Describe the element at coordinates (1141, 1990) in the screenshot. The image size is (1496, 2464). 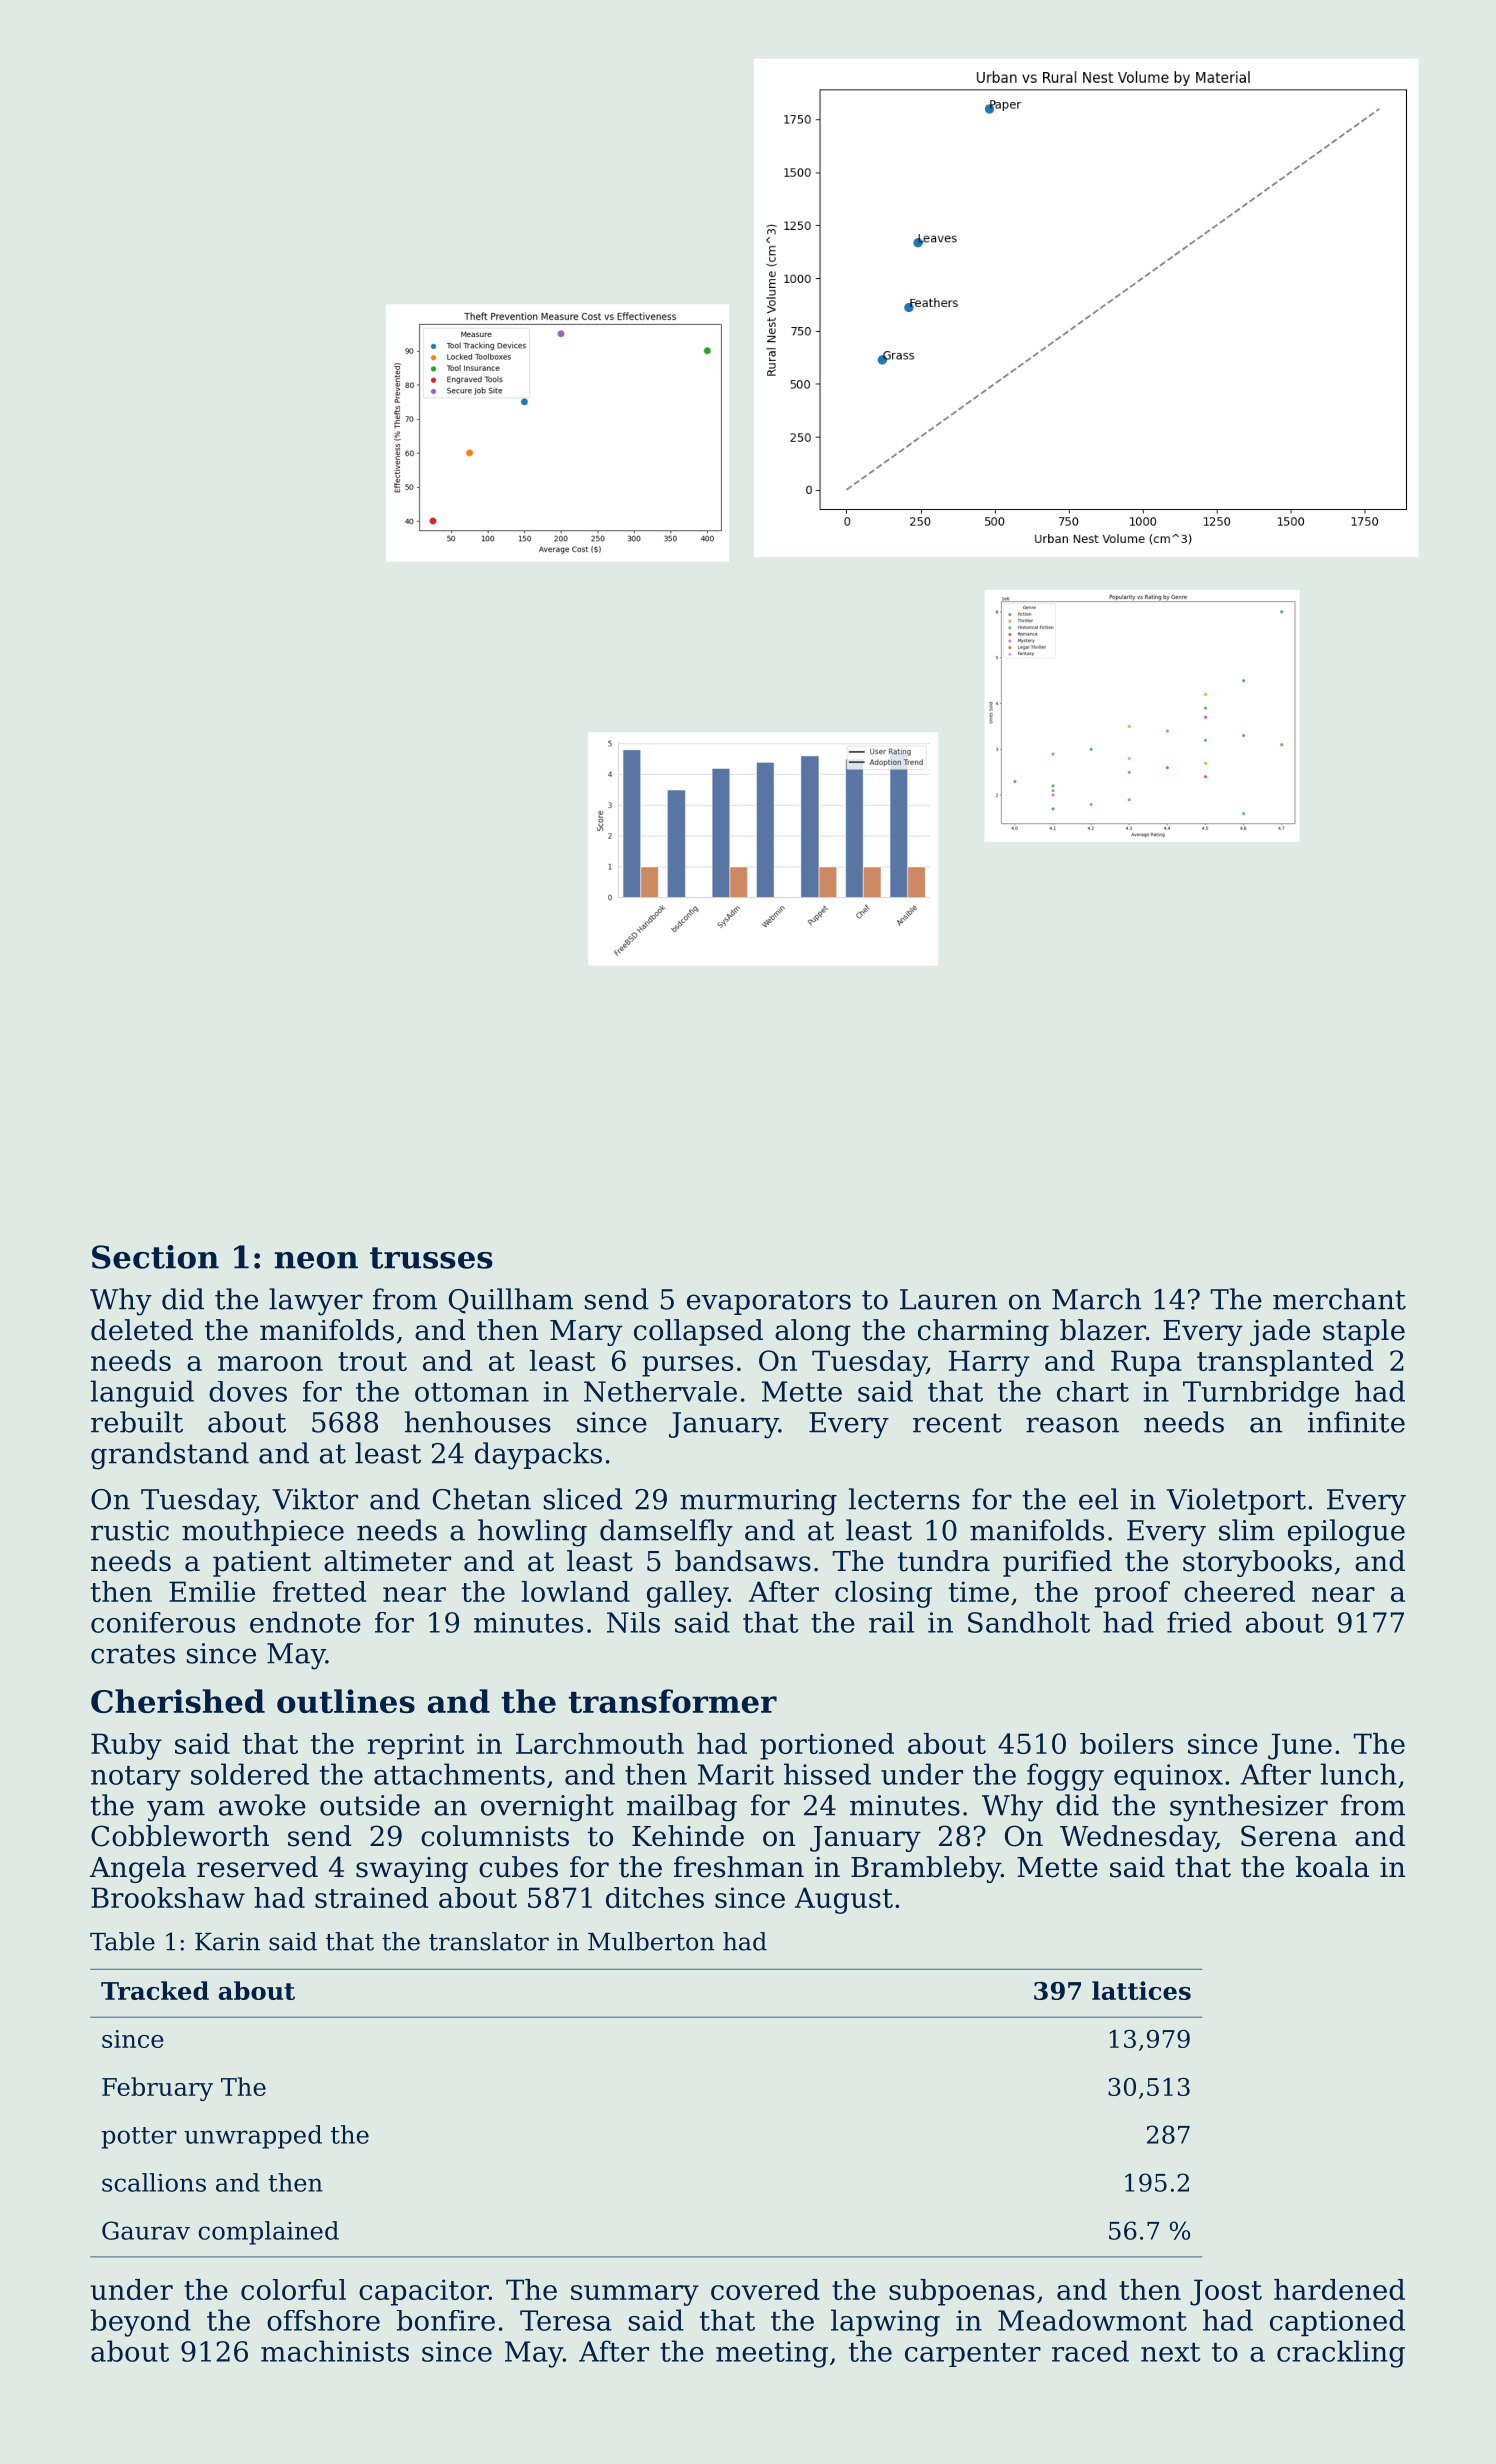
I see `lattices` at that location.
